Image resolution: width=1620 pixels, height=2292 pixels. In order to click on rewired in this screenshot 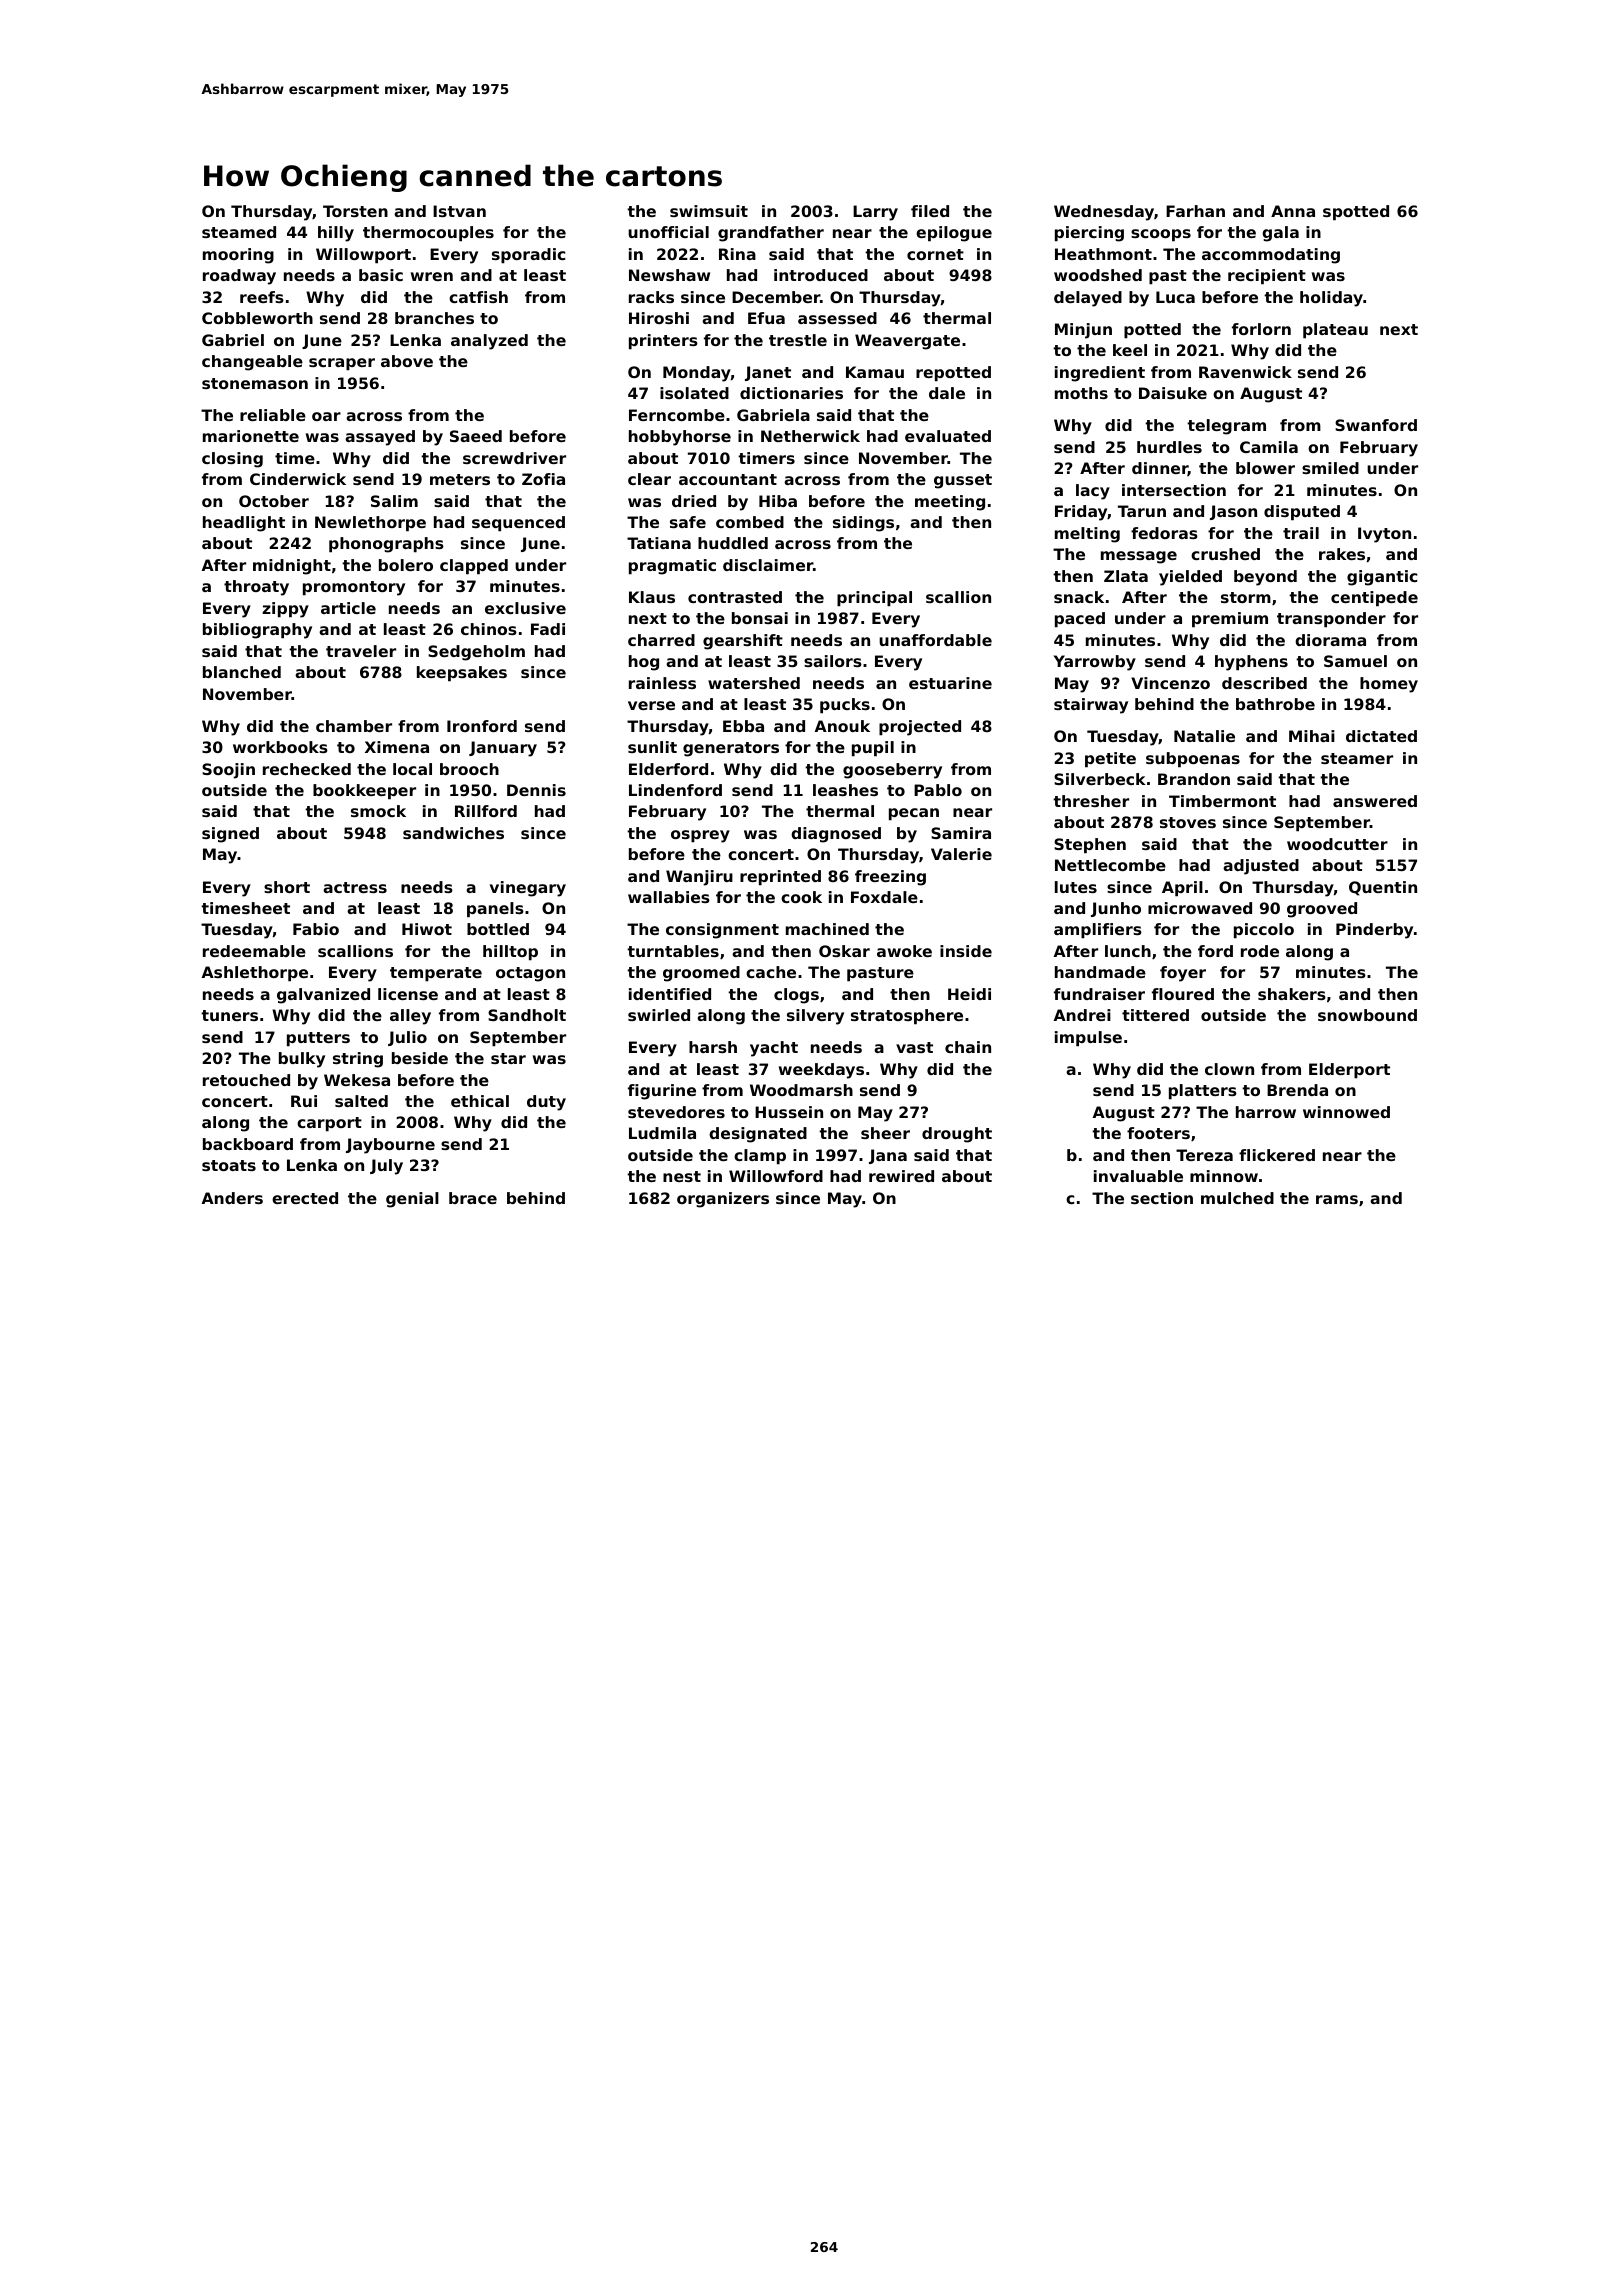, I will do `click(901, 1176)`.
